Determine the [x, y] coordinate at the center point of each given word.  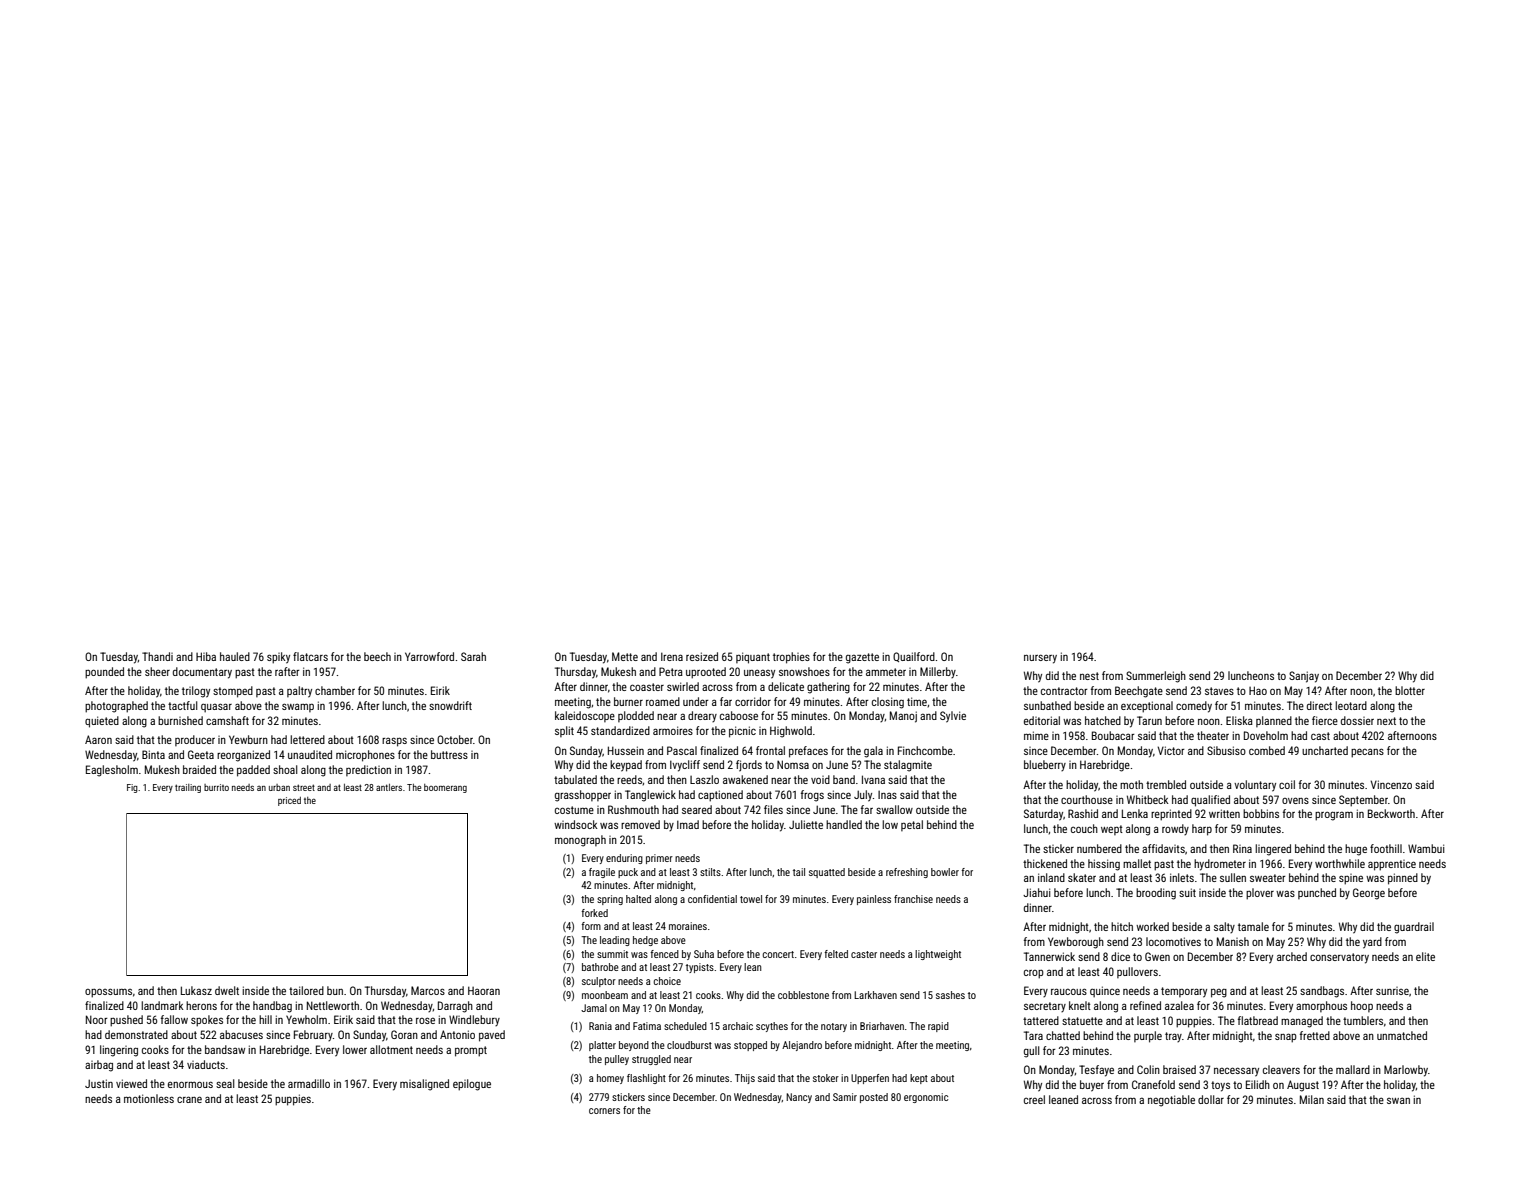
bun [335, 990]
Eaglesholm [112, 771]
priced [289, 801]
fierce [1325, 720]
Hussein [626, 750]
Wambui [1426, 848]
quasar [216, 708]
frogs [812, 796]
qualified [1210, 801]
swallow [894, 809]
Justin [99, 1083]
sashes [950, 995]
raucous [1069, 991]
